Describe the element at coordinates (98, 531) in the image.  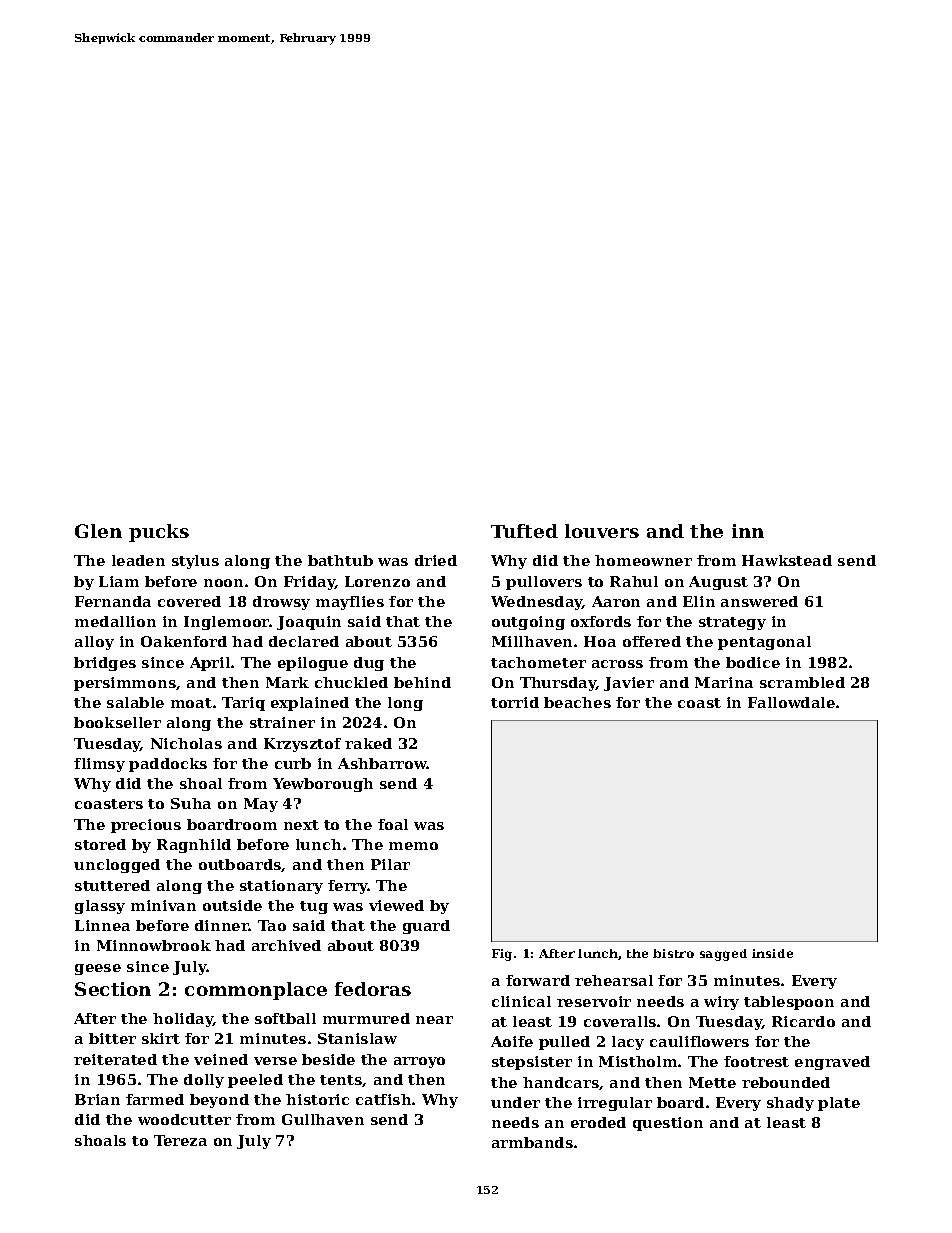
I see `Glen` at that location.
